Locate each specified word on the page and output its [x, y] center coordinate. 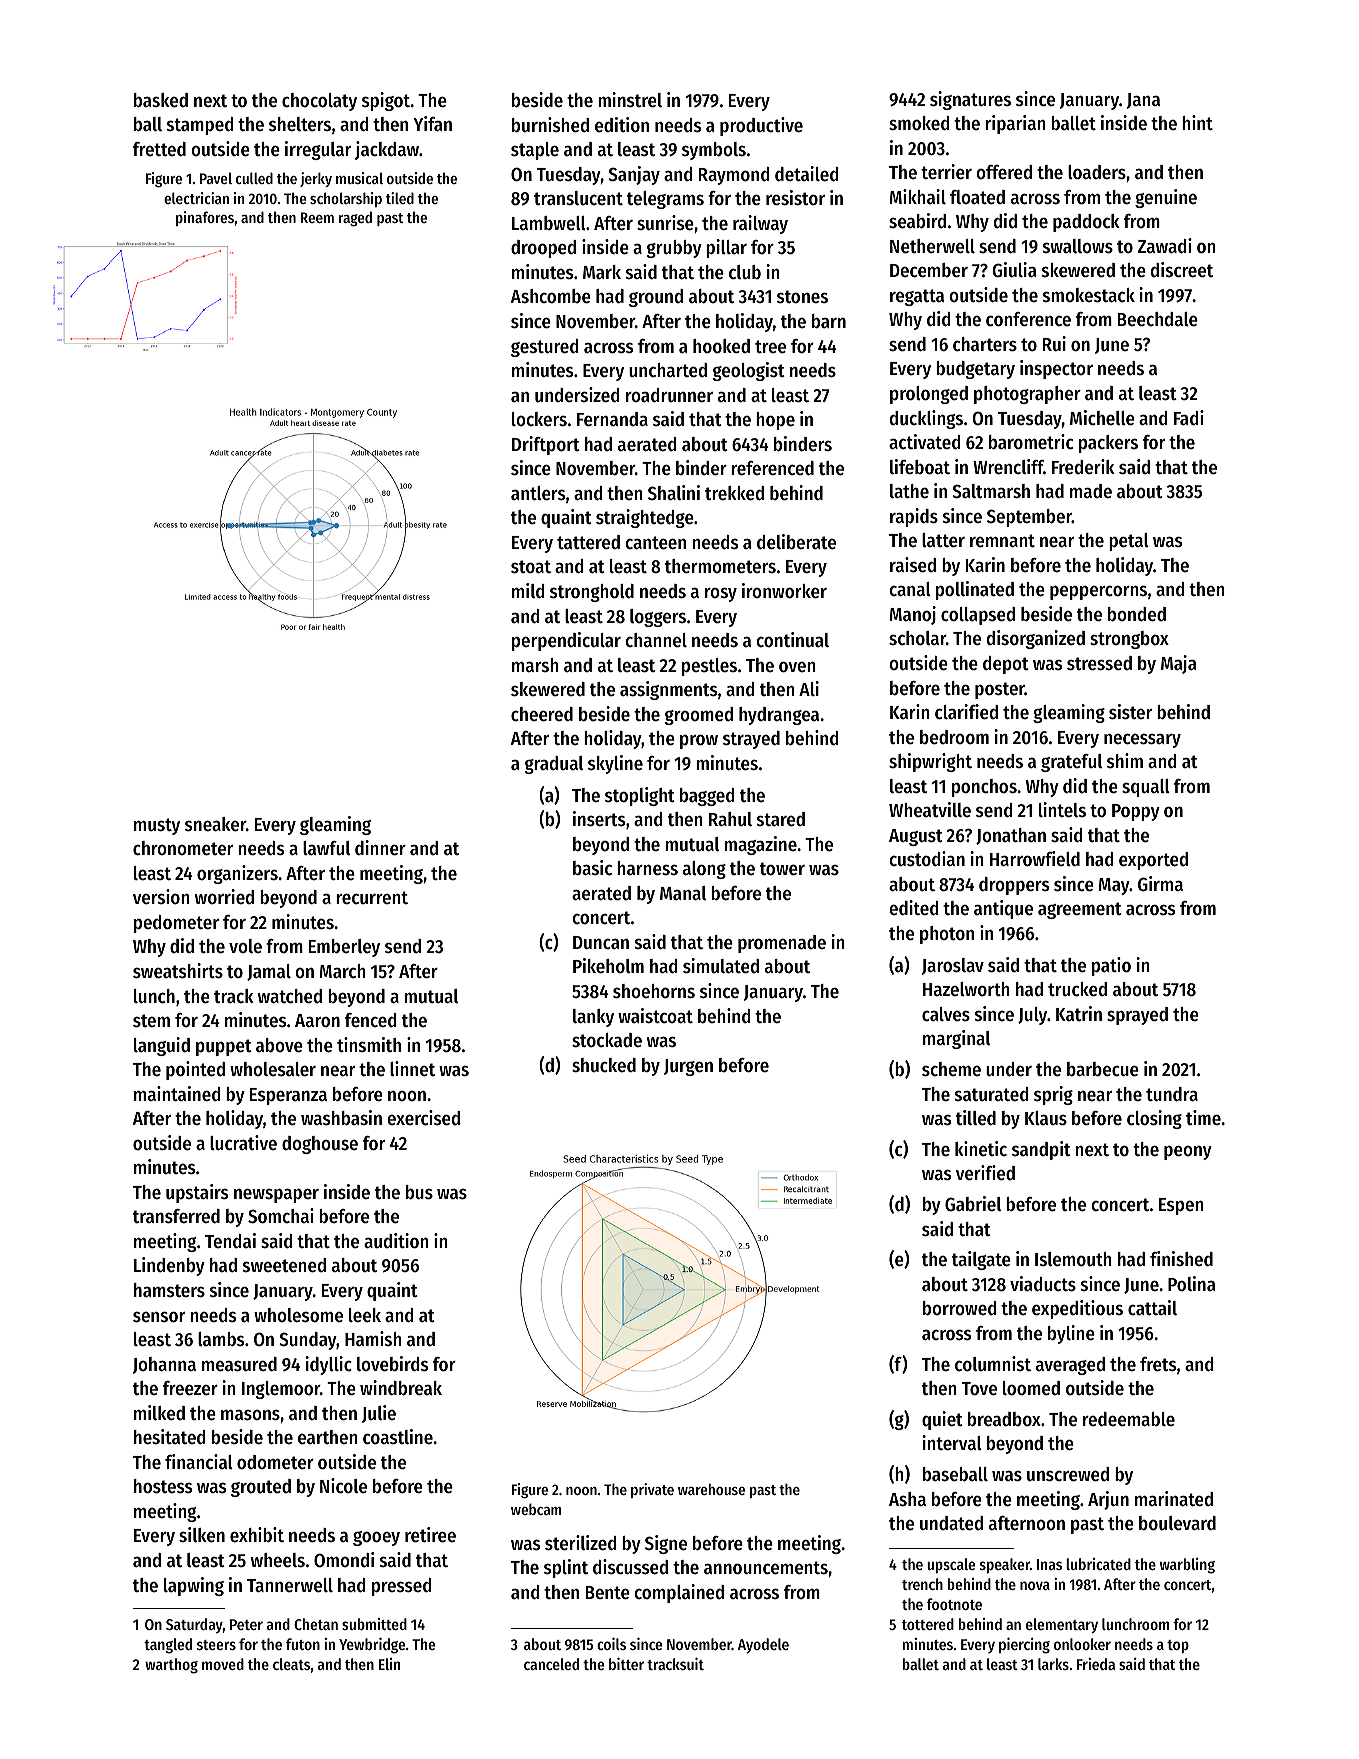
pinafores [205, 218]
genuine [1166, 198]
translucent [578, 198]
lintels [1062, 810]
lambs [221, 1339]
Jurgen [688, 1067]
